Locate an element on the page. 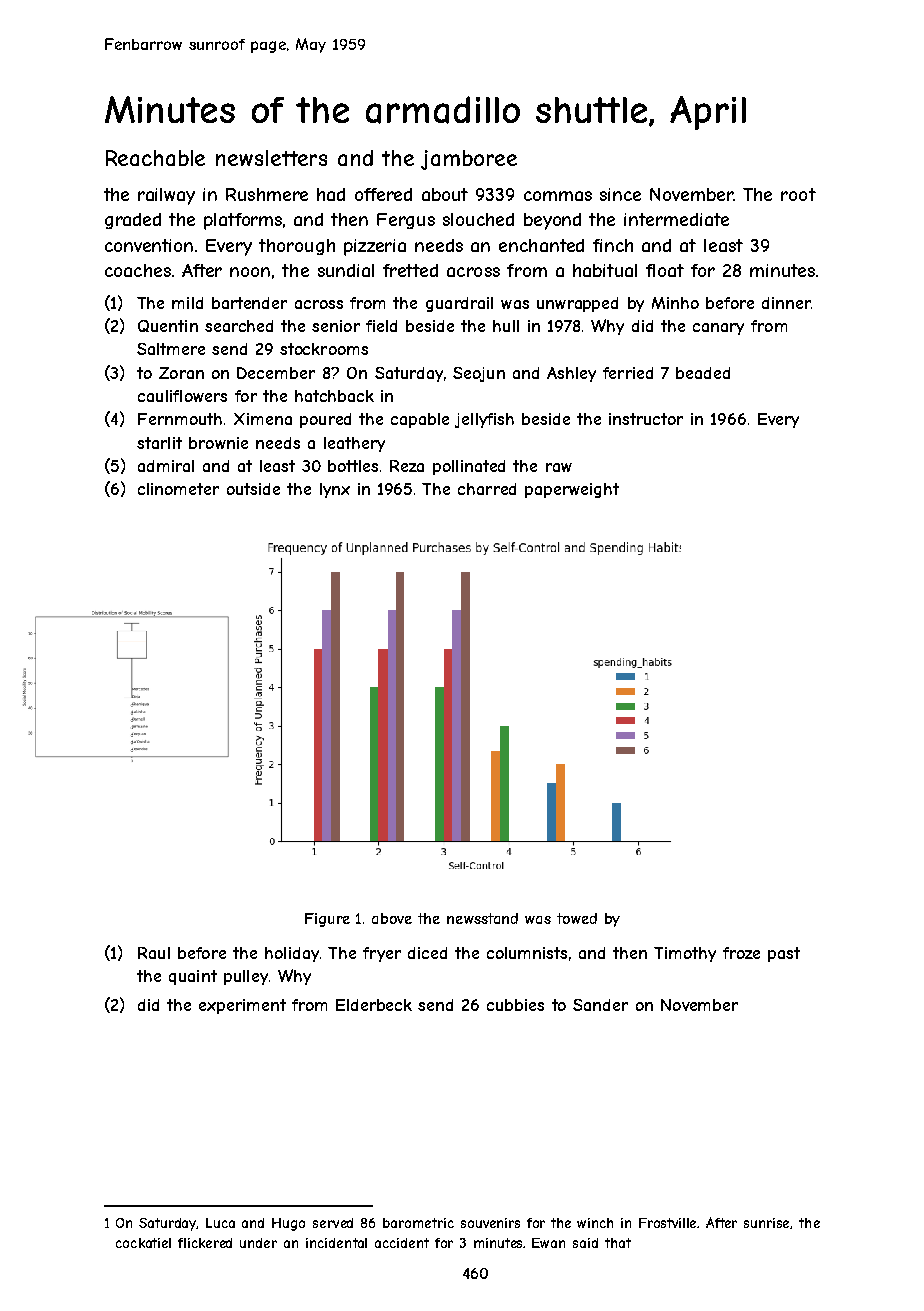 The image size is (924, 1311). dinner is located at coordinates (786, 303).
